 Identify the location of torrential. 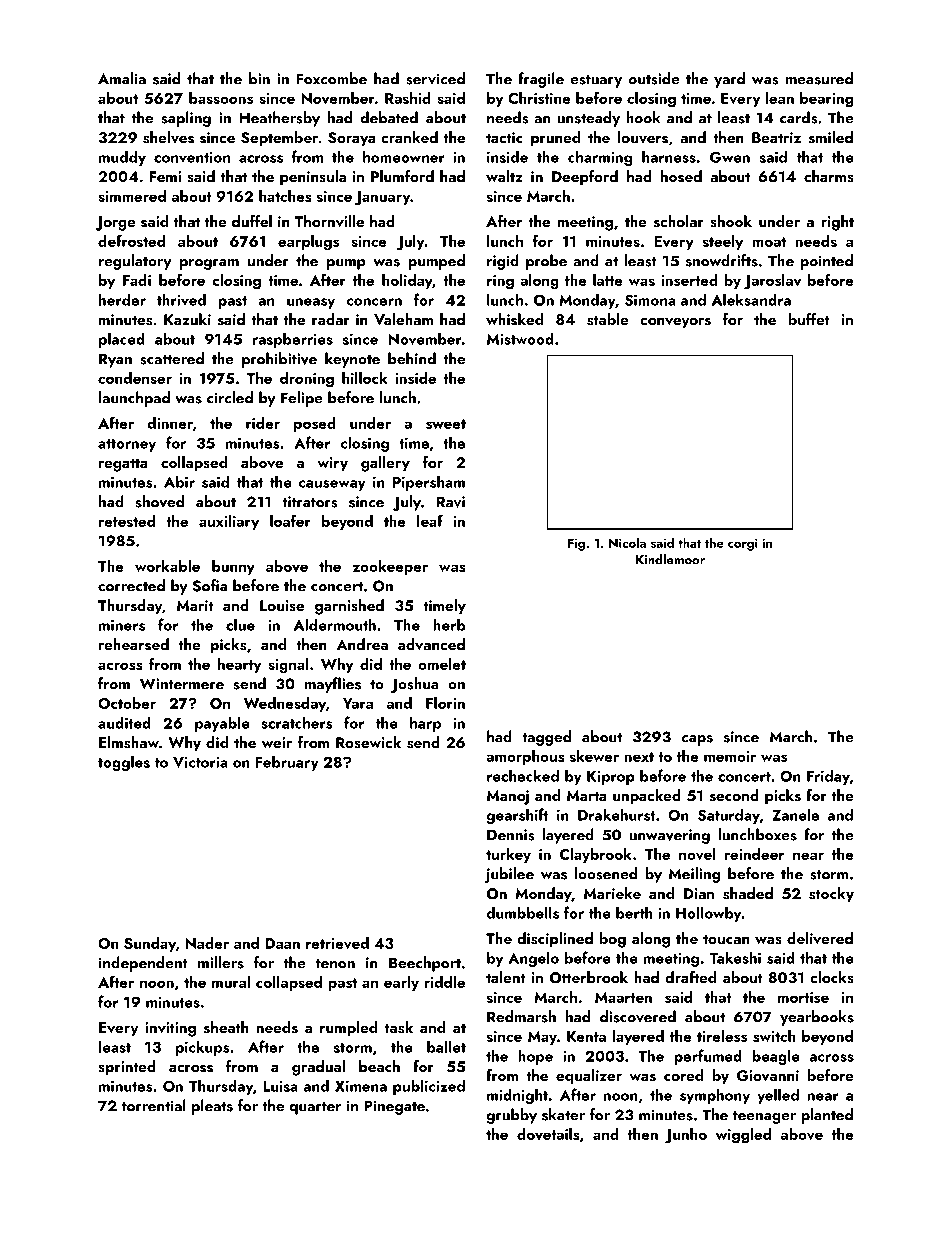
(154, 1105).
